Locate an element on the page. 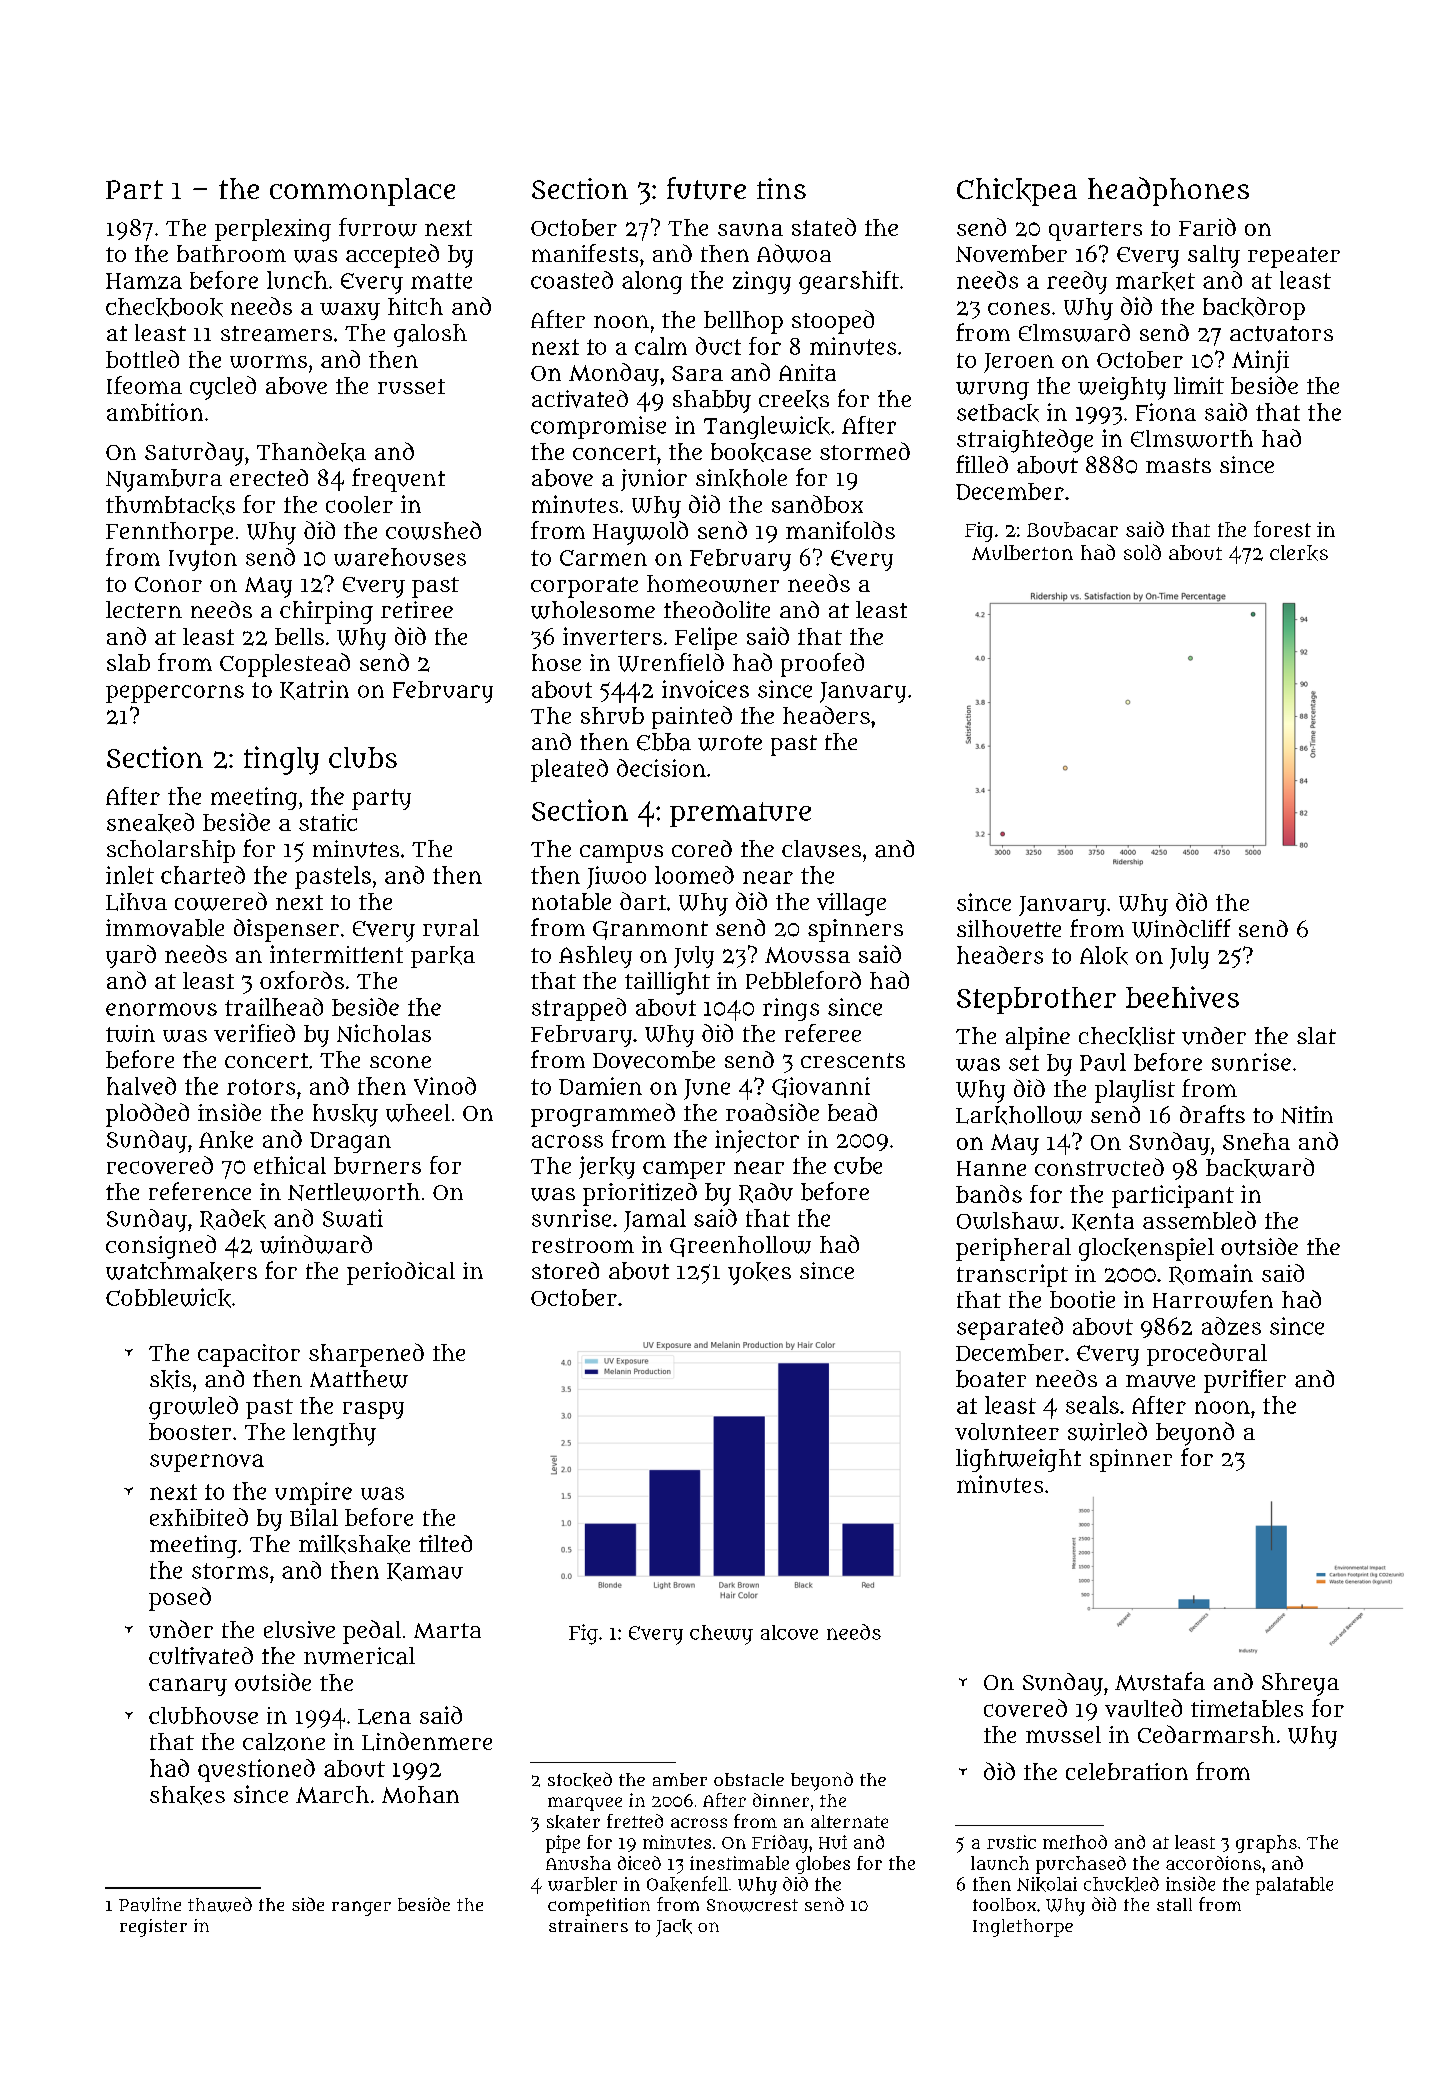 The image size is (1450, 2100). market is located at coordinates (1155, 281).
